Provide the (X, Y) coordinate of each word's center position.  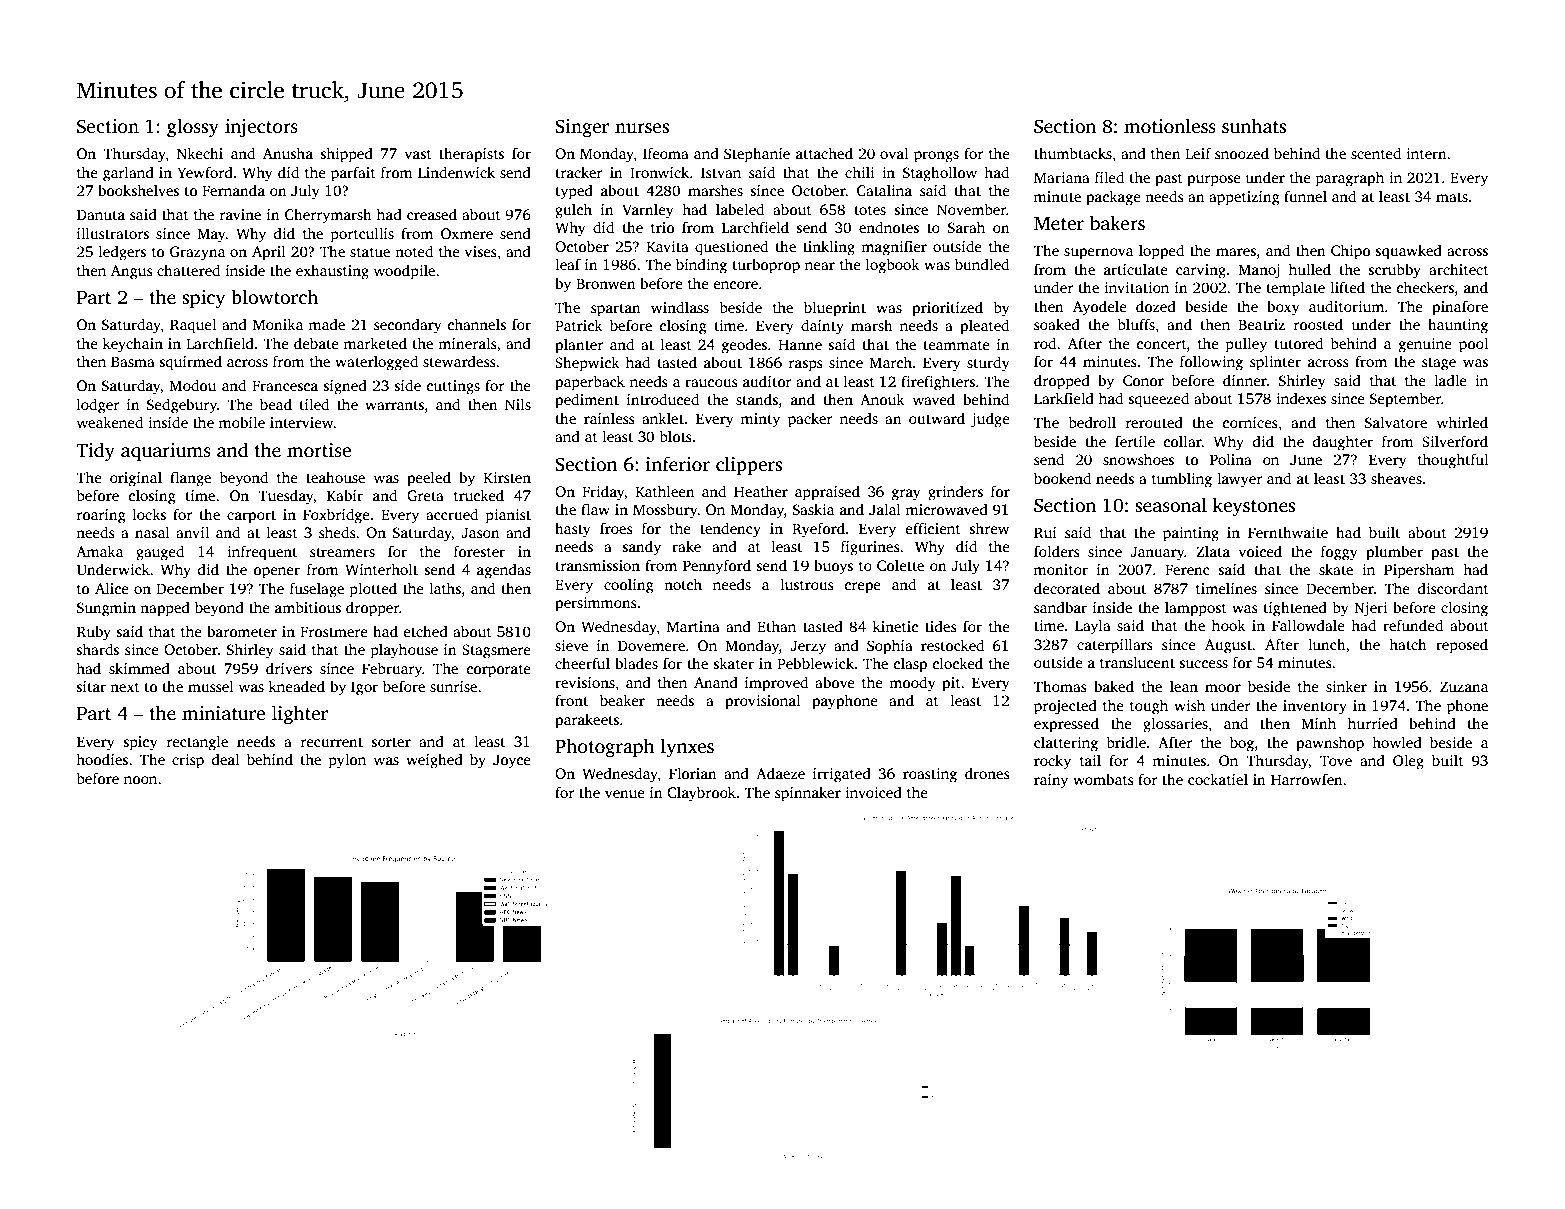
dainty (822, 327)
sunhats (1254, 126)
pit (951, 684)
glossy (193, 128)
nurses (642, 128)
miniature (224, 713)
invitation (1136, 287)
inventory (1315, 707)
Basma (133, 361)
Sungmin (106, 609)
